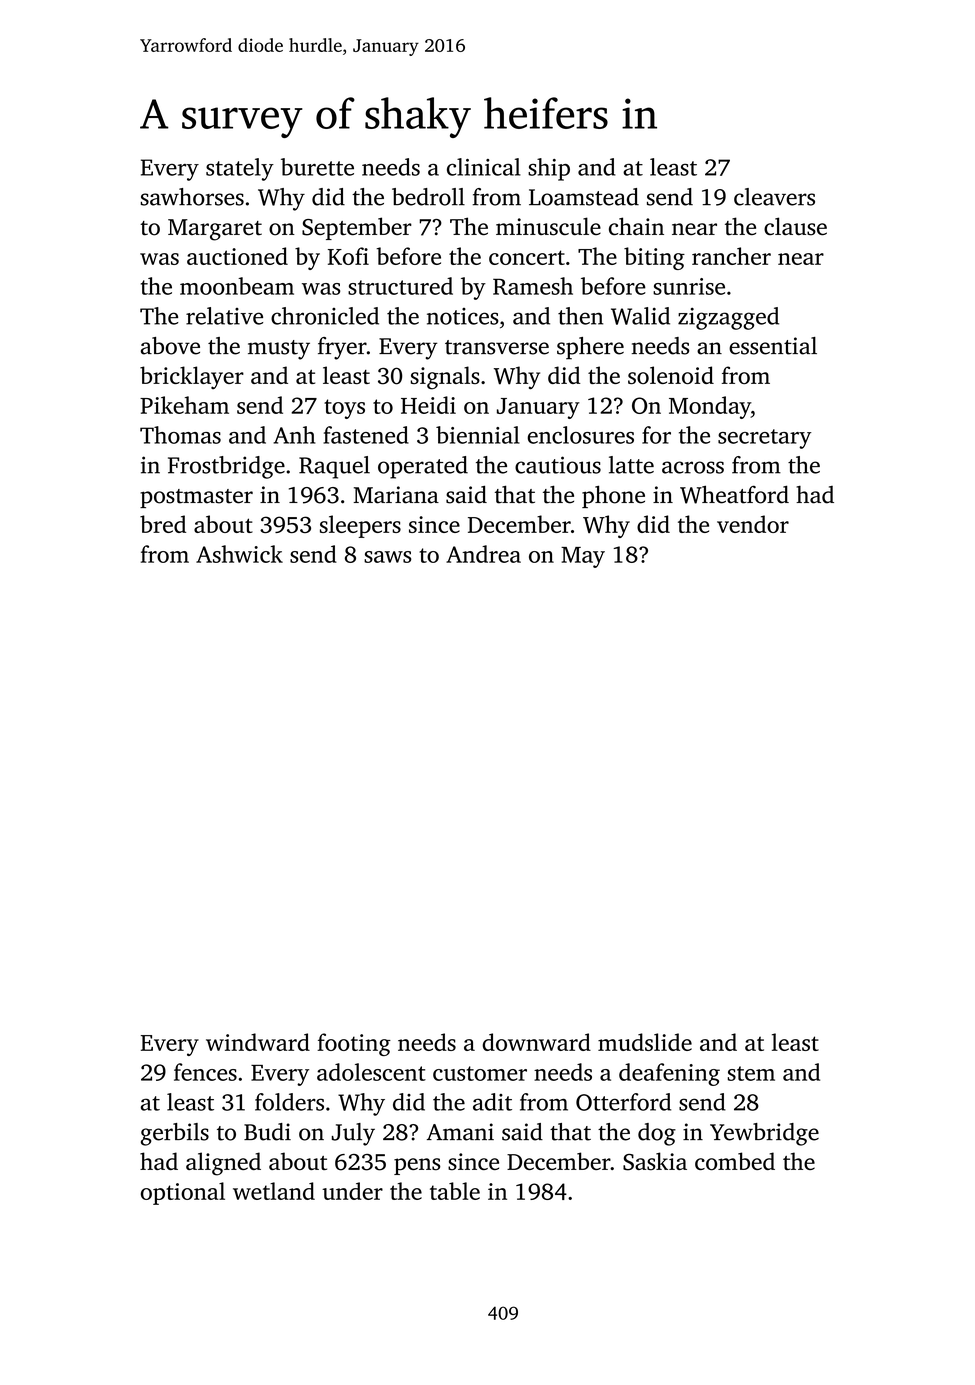  Describe the element at coordinates (753, 524) in the image. I see `vendor` at that location.
